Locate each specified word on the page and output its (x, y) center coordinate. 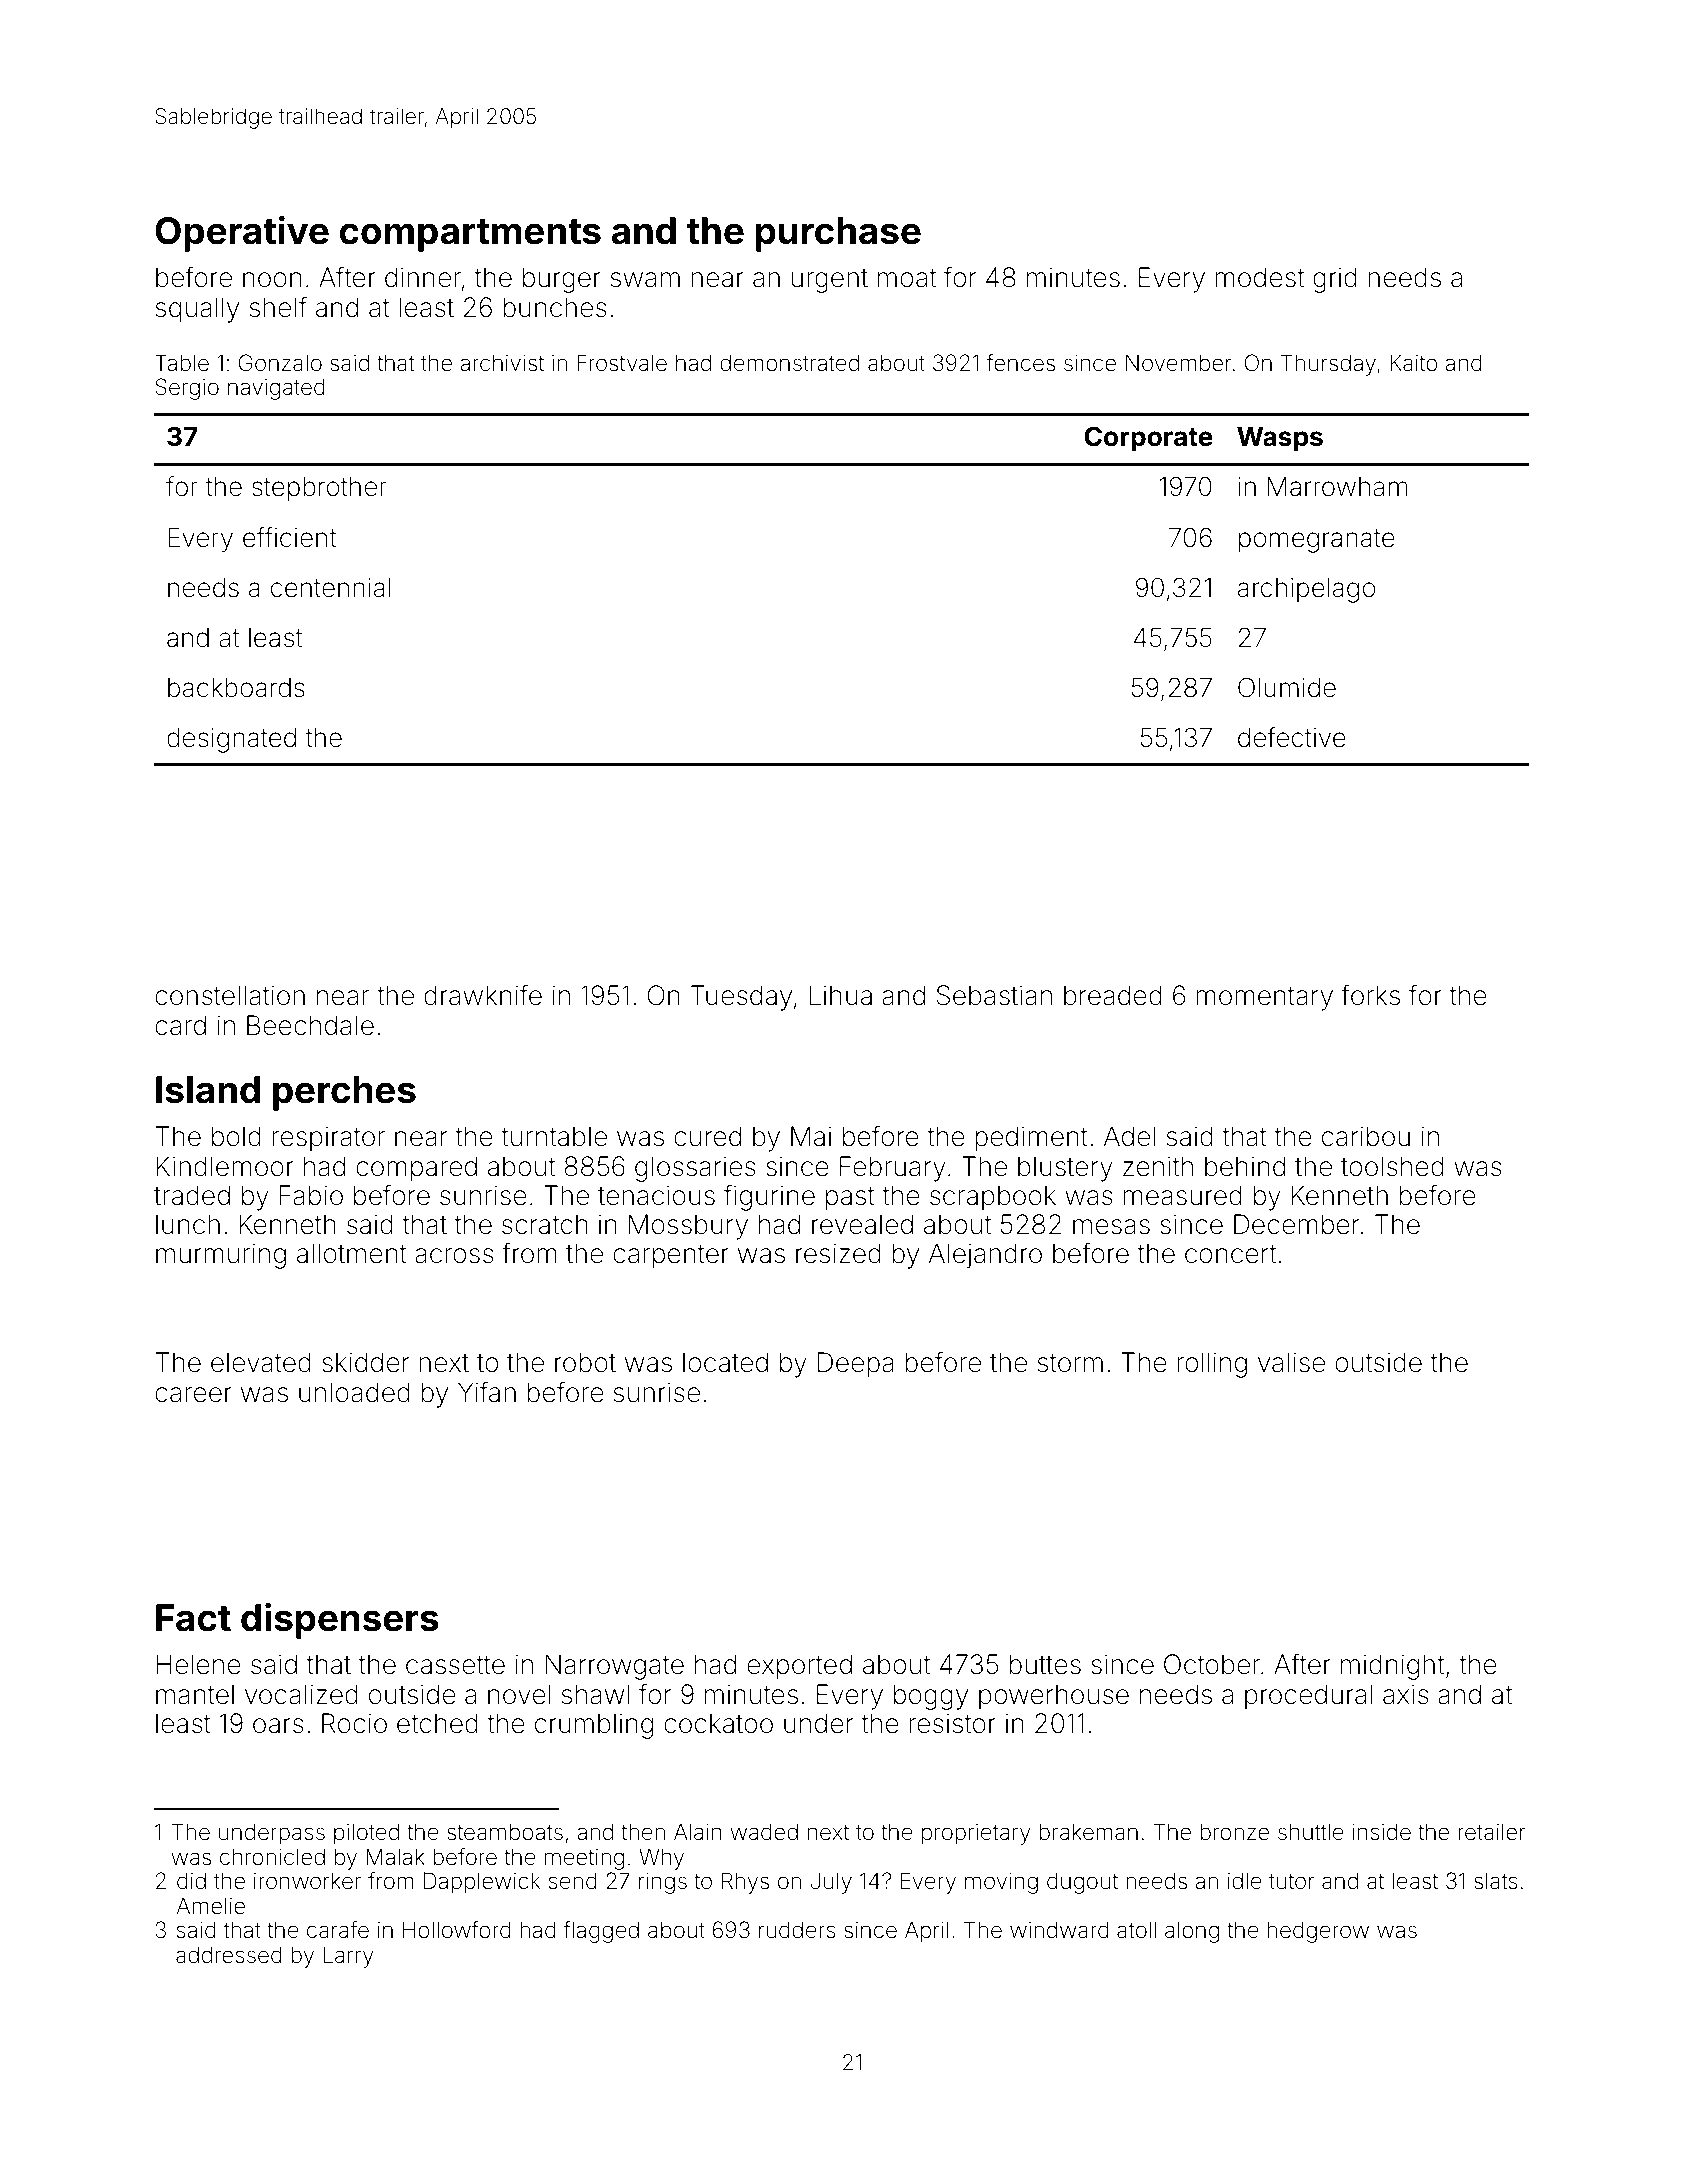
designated (231, 740)
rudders (797, 1930)
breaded (1113, 995)
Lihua (840, 995)
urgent (829, 281)
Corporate (1149, 439)
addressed (229, 1955)
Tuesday (741, 998)
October (1212, 1664)
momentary (1264, 999)
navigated (276, 389)
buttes (1045, 1664)
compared (416, 1169)
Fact (193, 1618)
